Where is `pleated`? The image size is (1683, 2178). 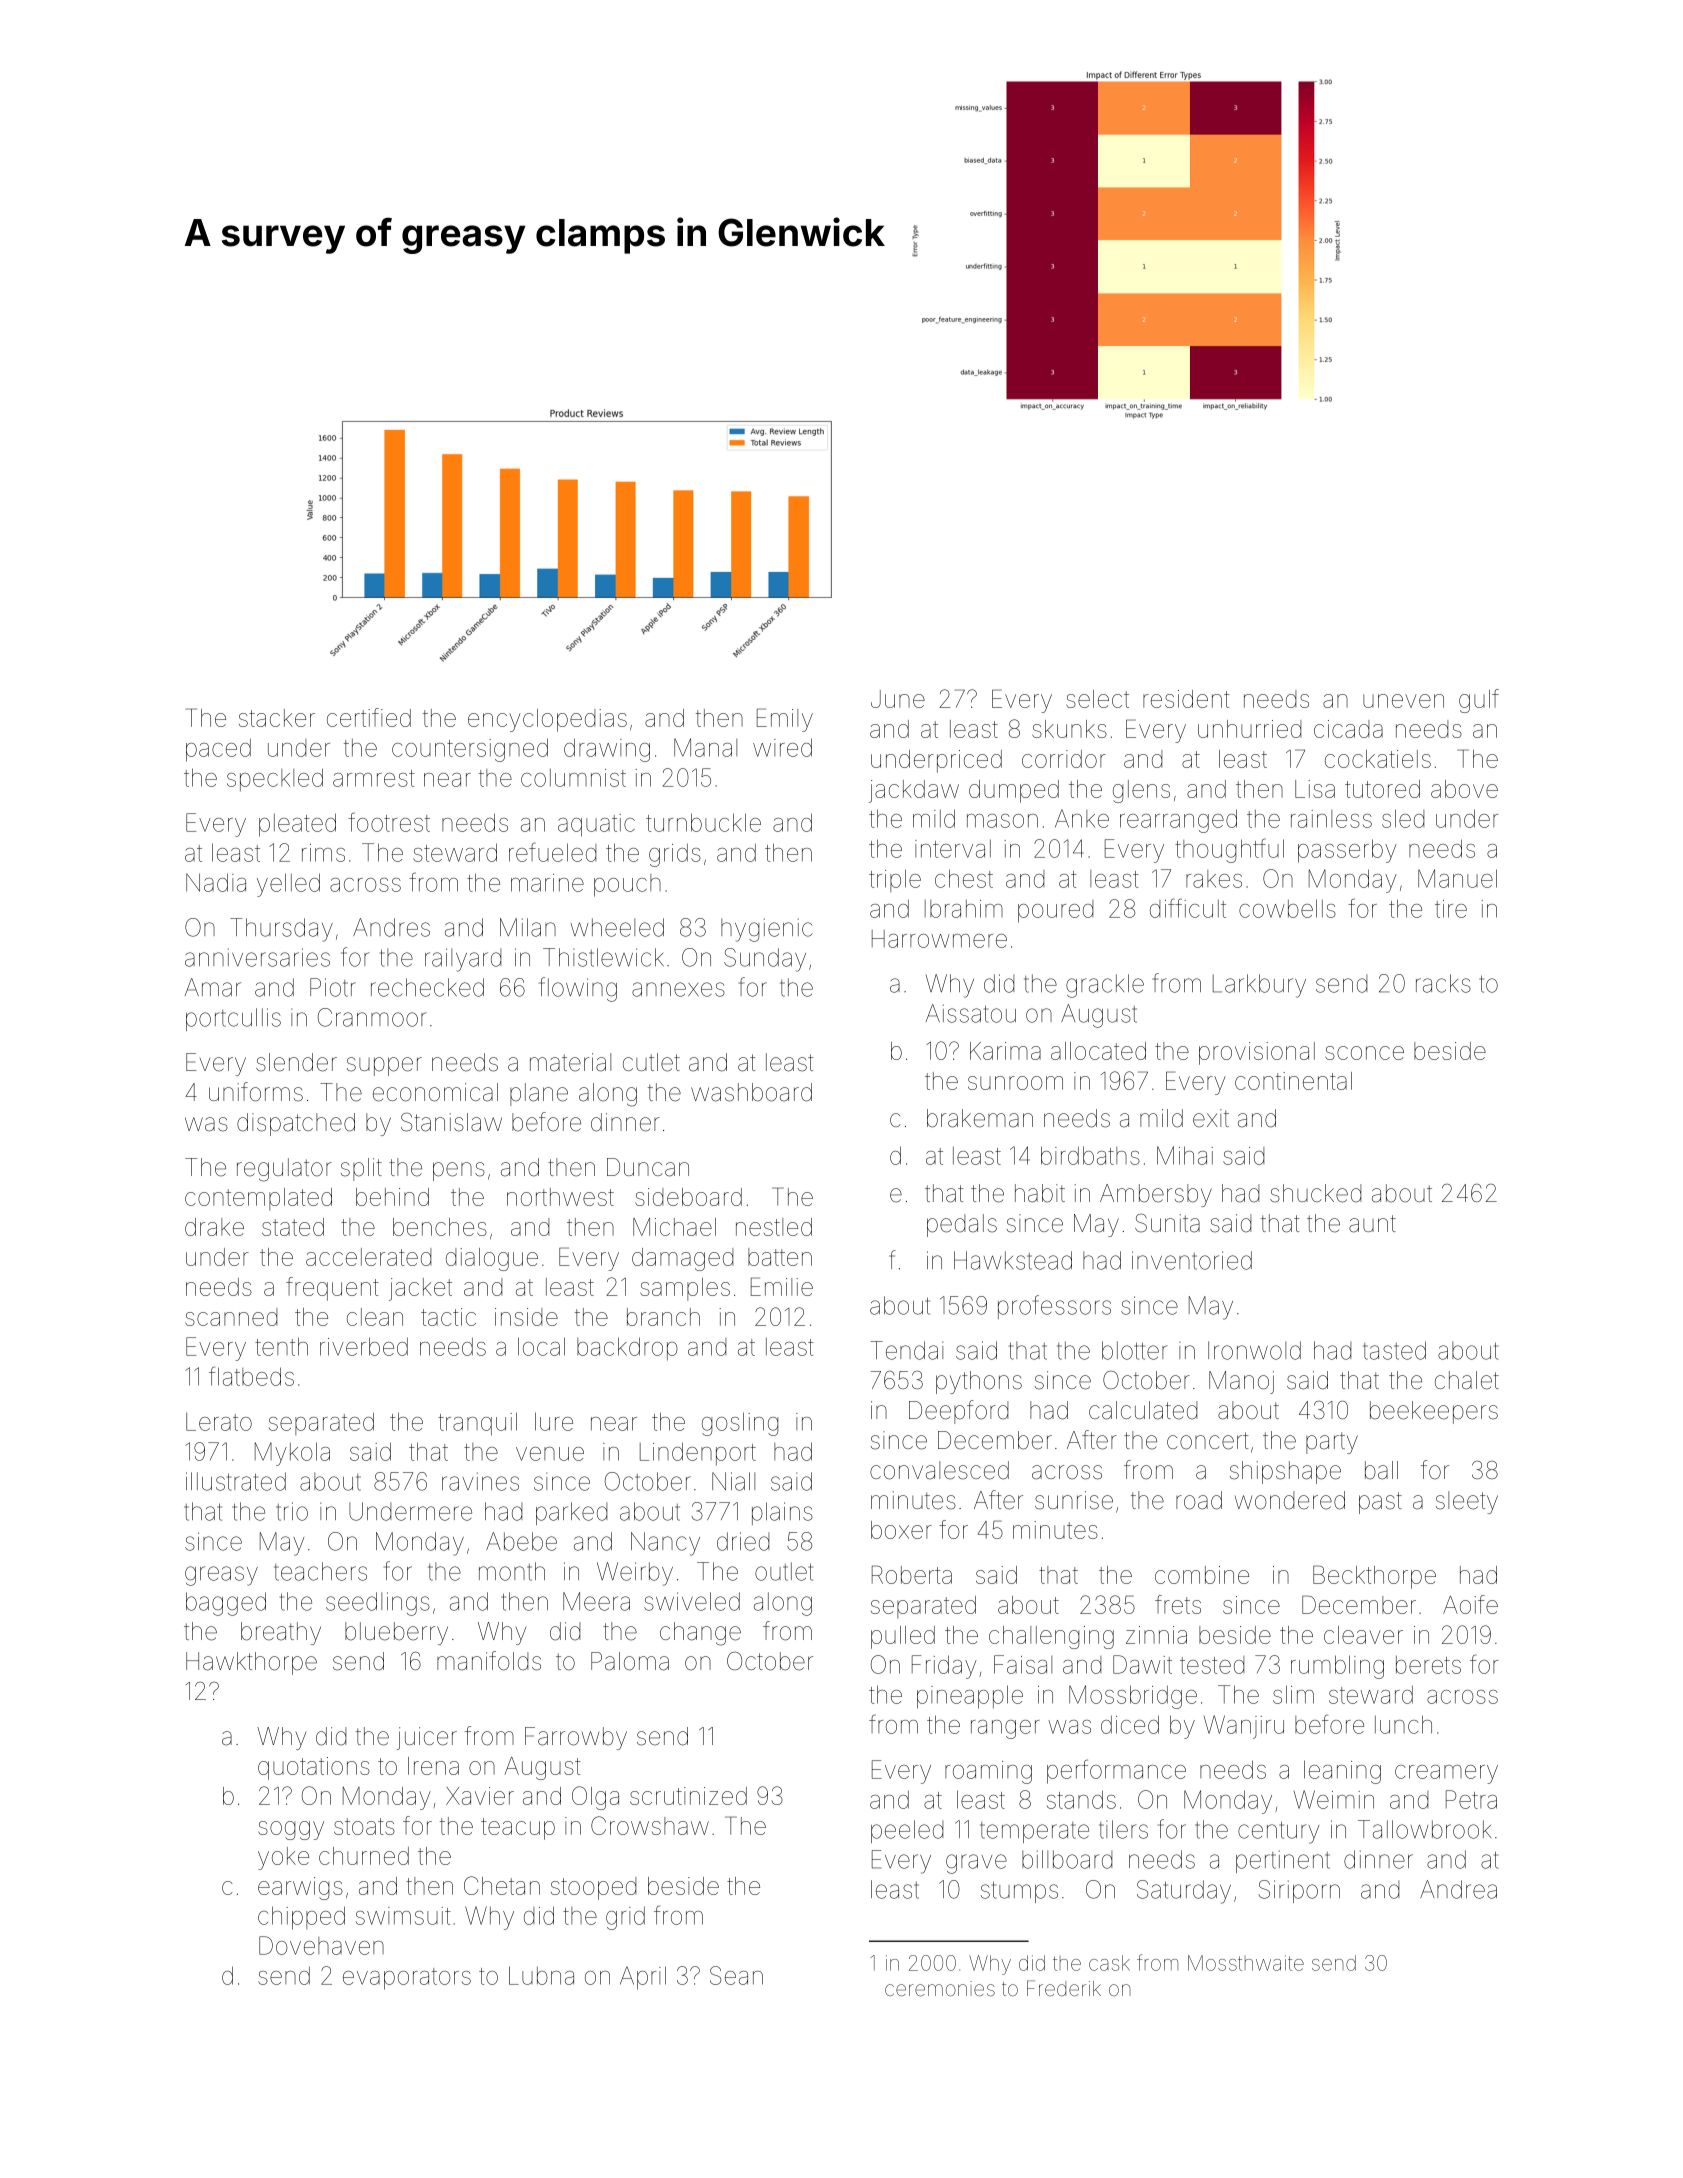
pleated is located at coordinates (297, 825).
